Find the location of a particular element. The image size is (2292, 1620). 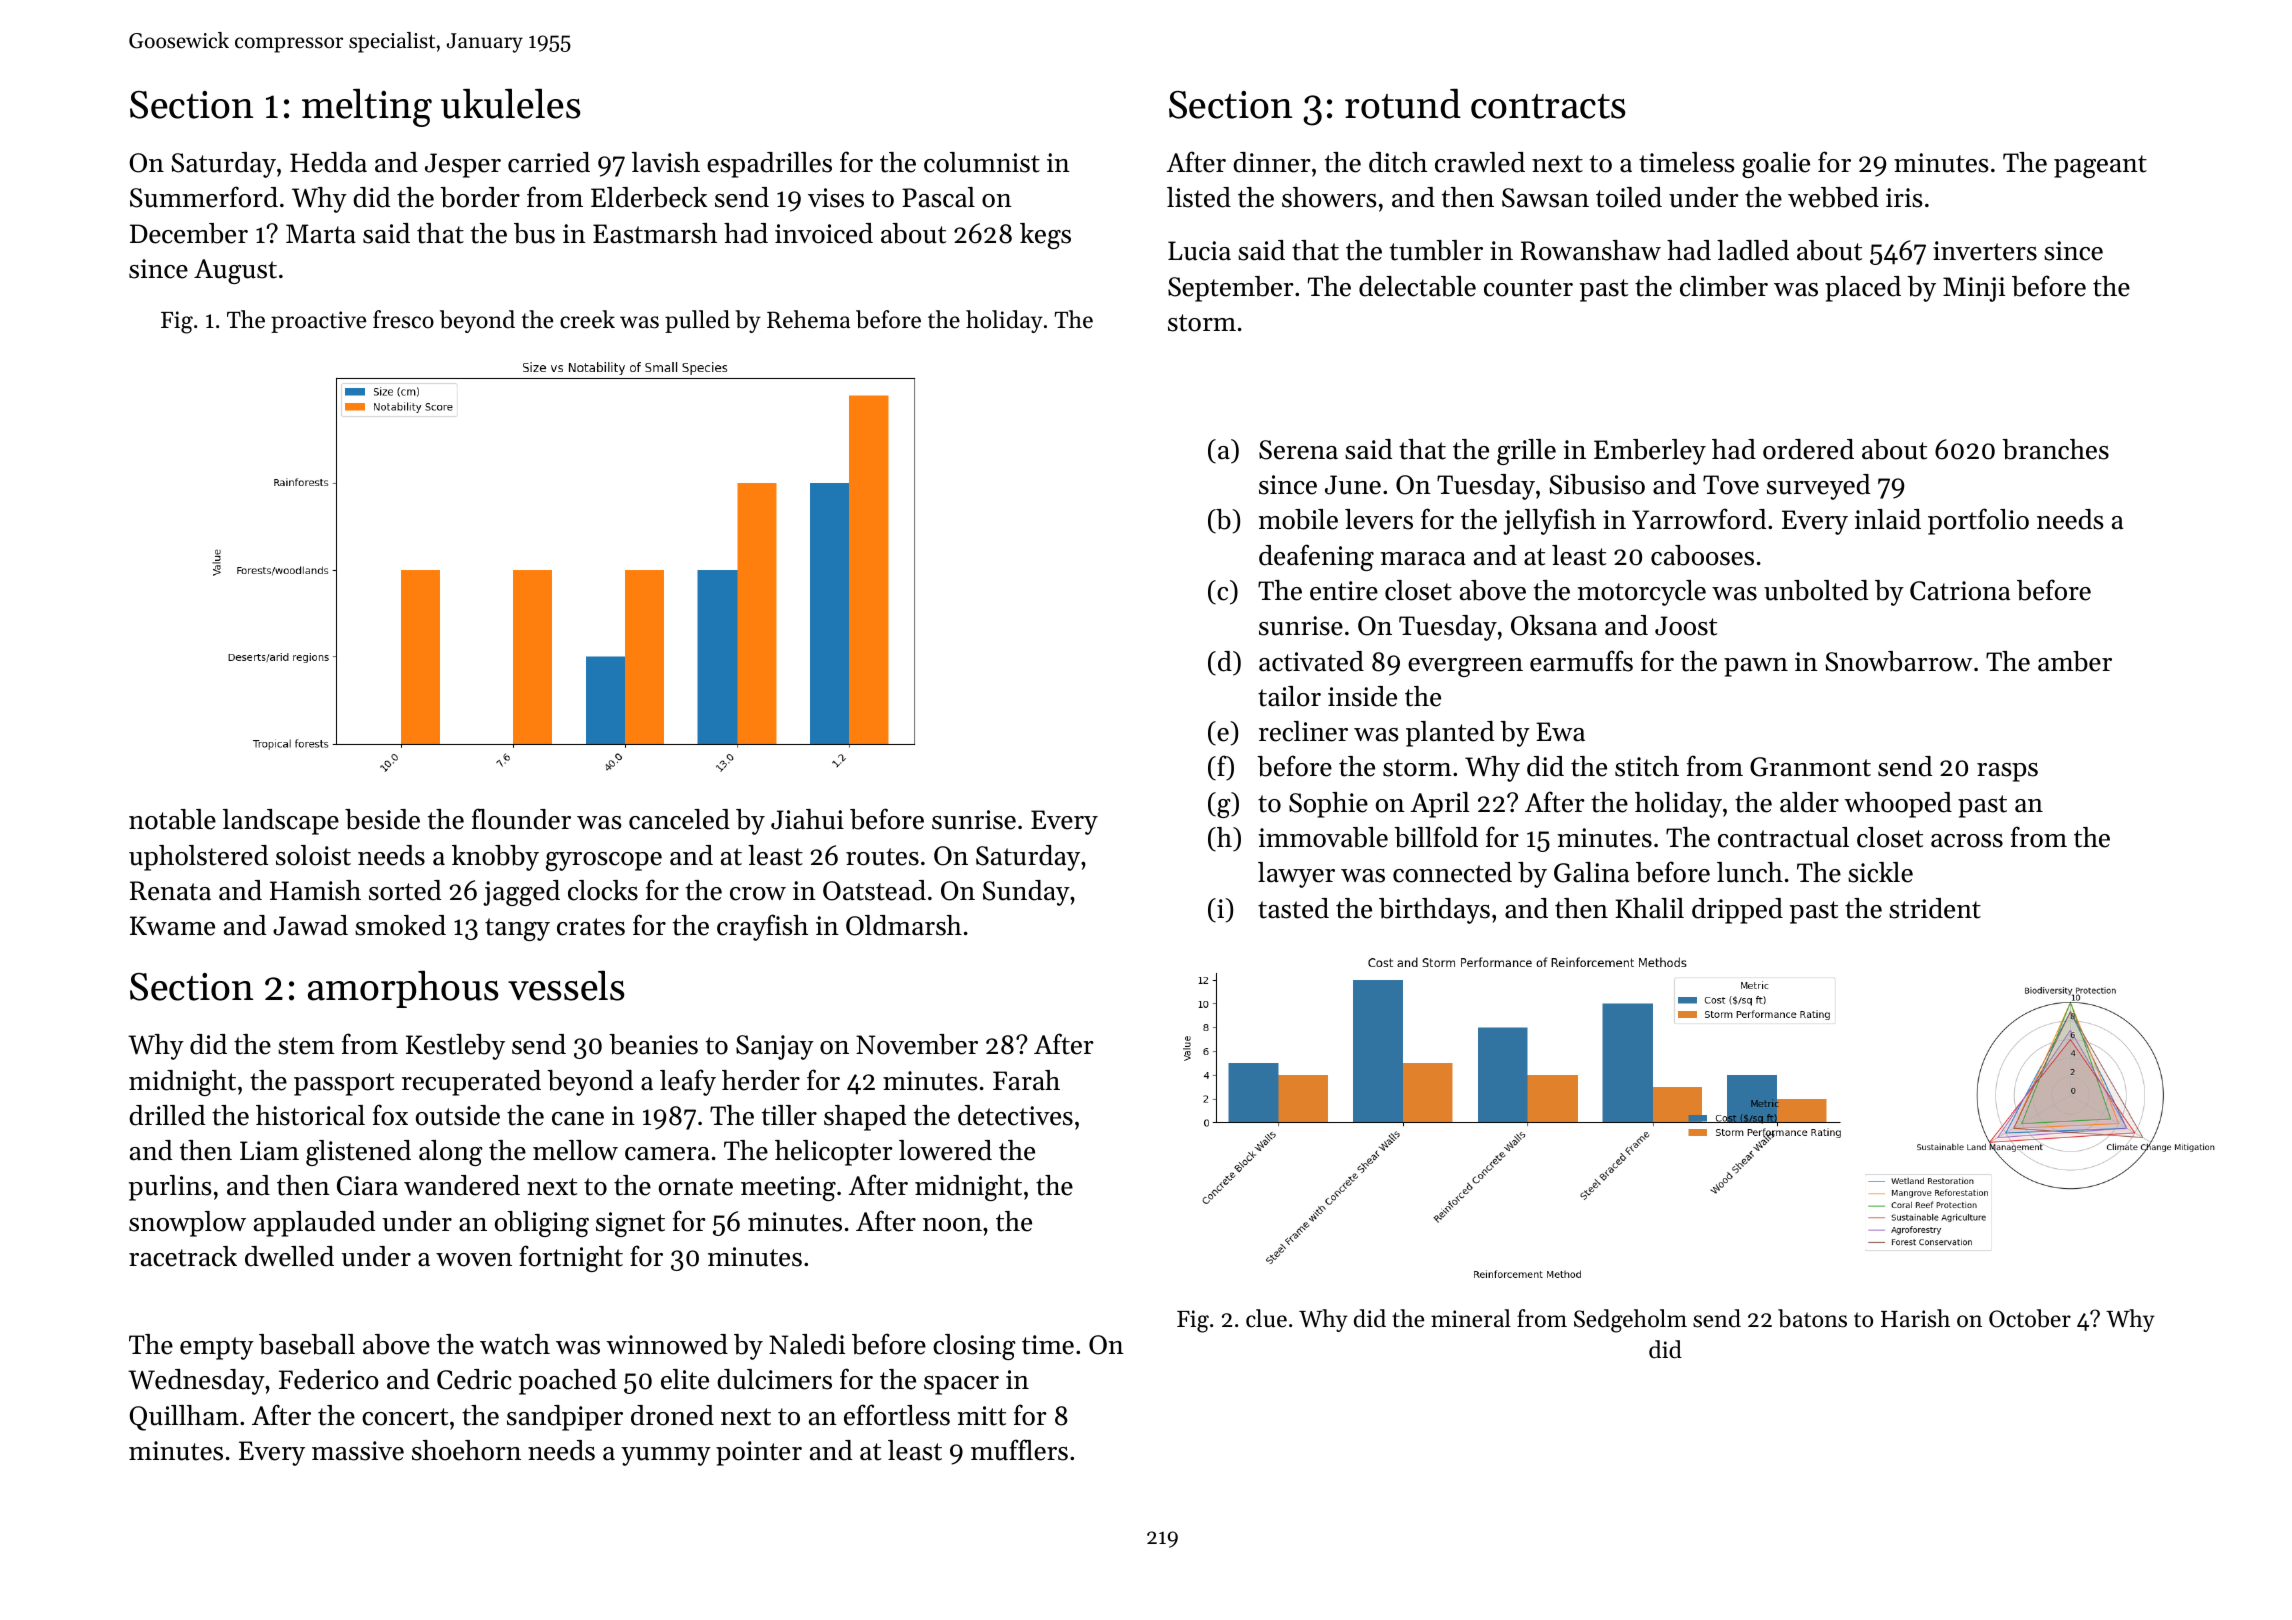

kegs is located at coordinates (1045, 236).
